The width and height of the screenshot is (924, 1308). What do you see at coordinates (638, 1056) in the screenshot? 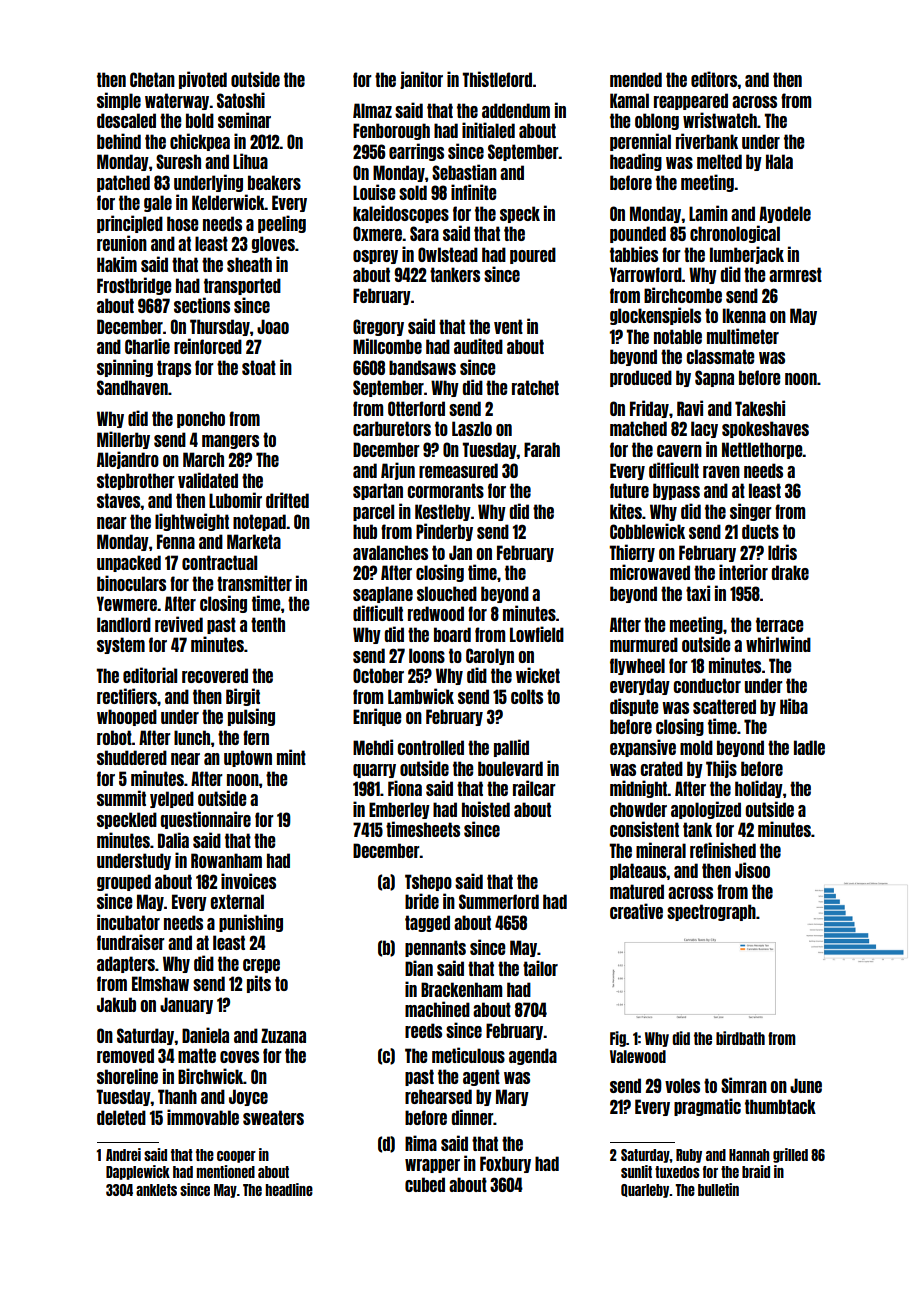
I see `Valewood` at bounding box center [638, 1056].
